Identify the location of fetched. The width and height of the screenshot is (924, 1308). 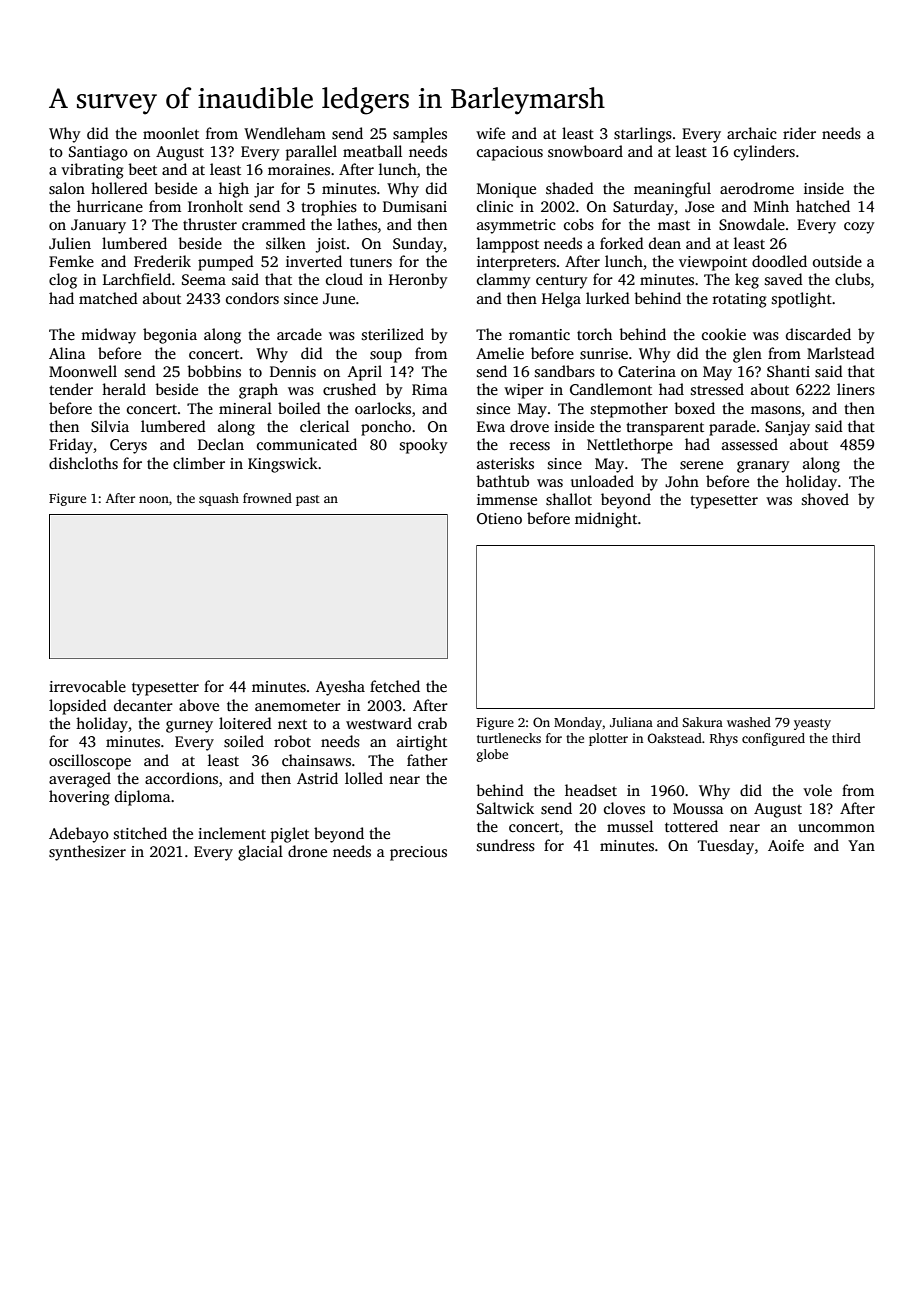
(395, 686).
